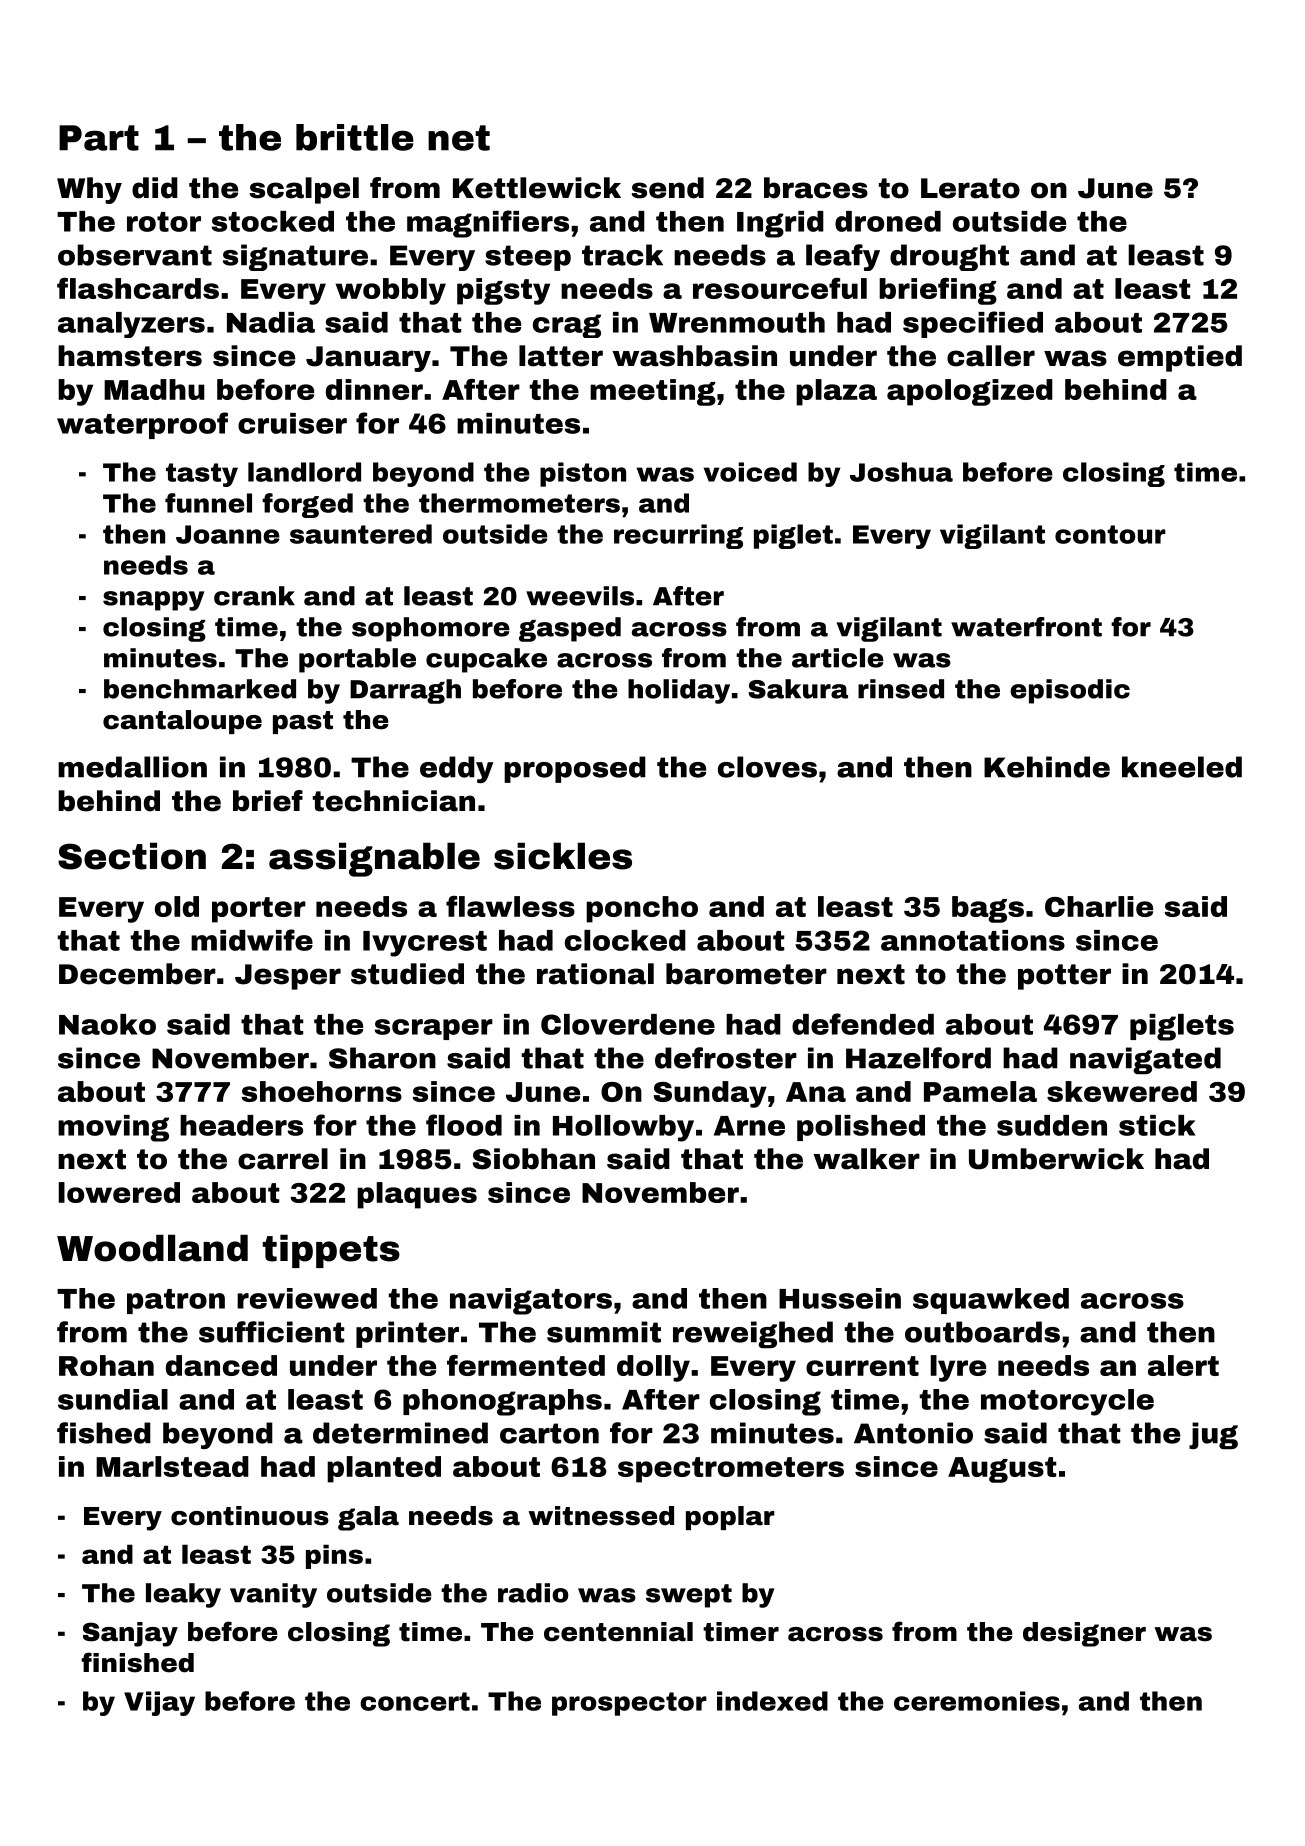 This screenshot has width=1305, height=1846. What do you see at coordinates (970, 188) in the screenshot?
I see `Lerato` at bounding box center [970, 188].
